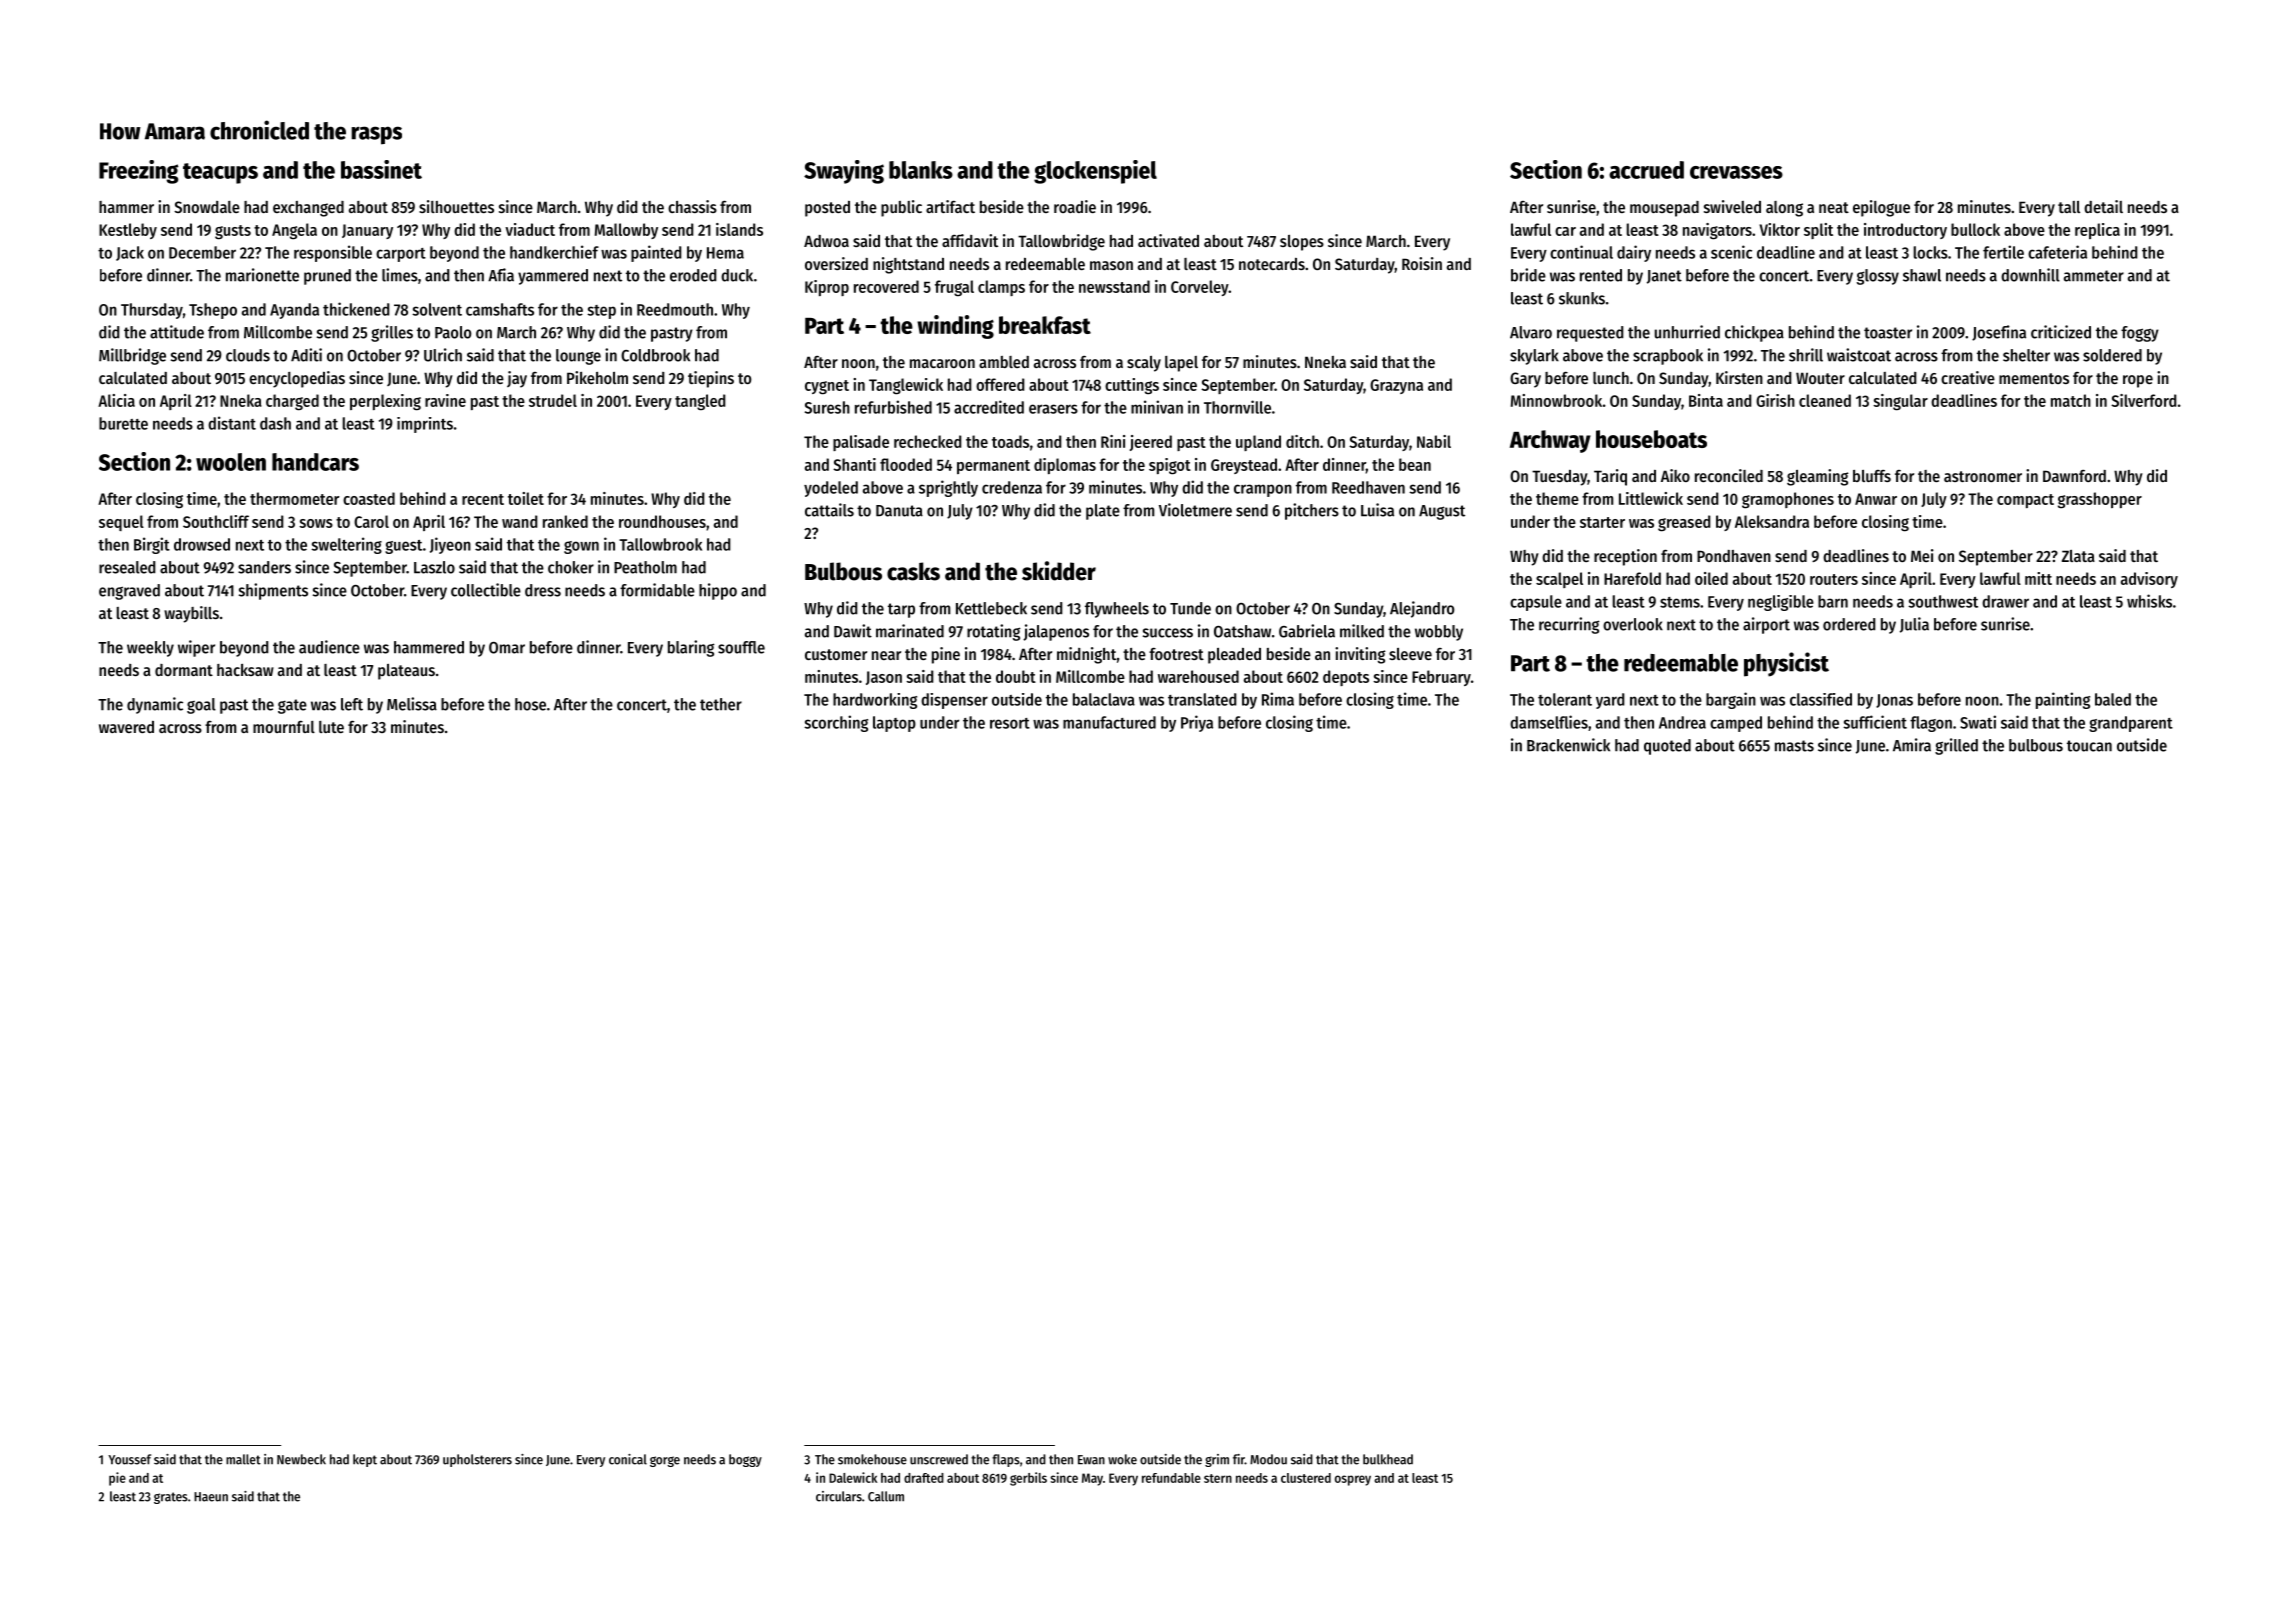 The image size is (2282, 1614). What do you see at coordinates (1736, 172) in the screenshot?
I see `crevasses` at bounding box center [1736, 172].
